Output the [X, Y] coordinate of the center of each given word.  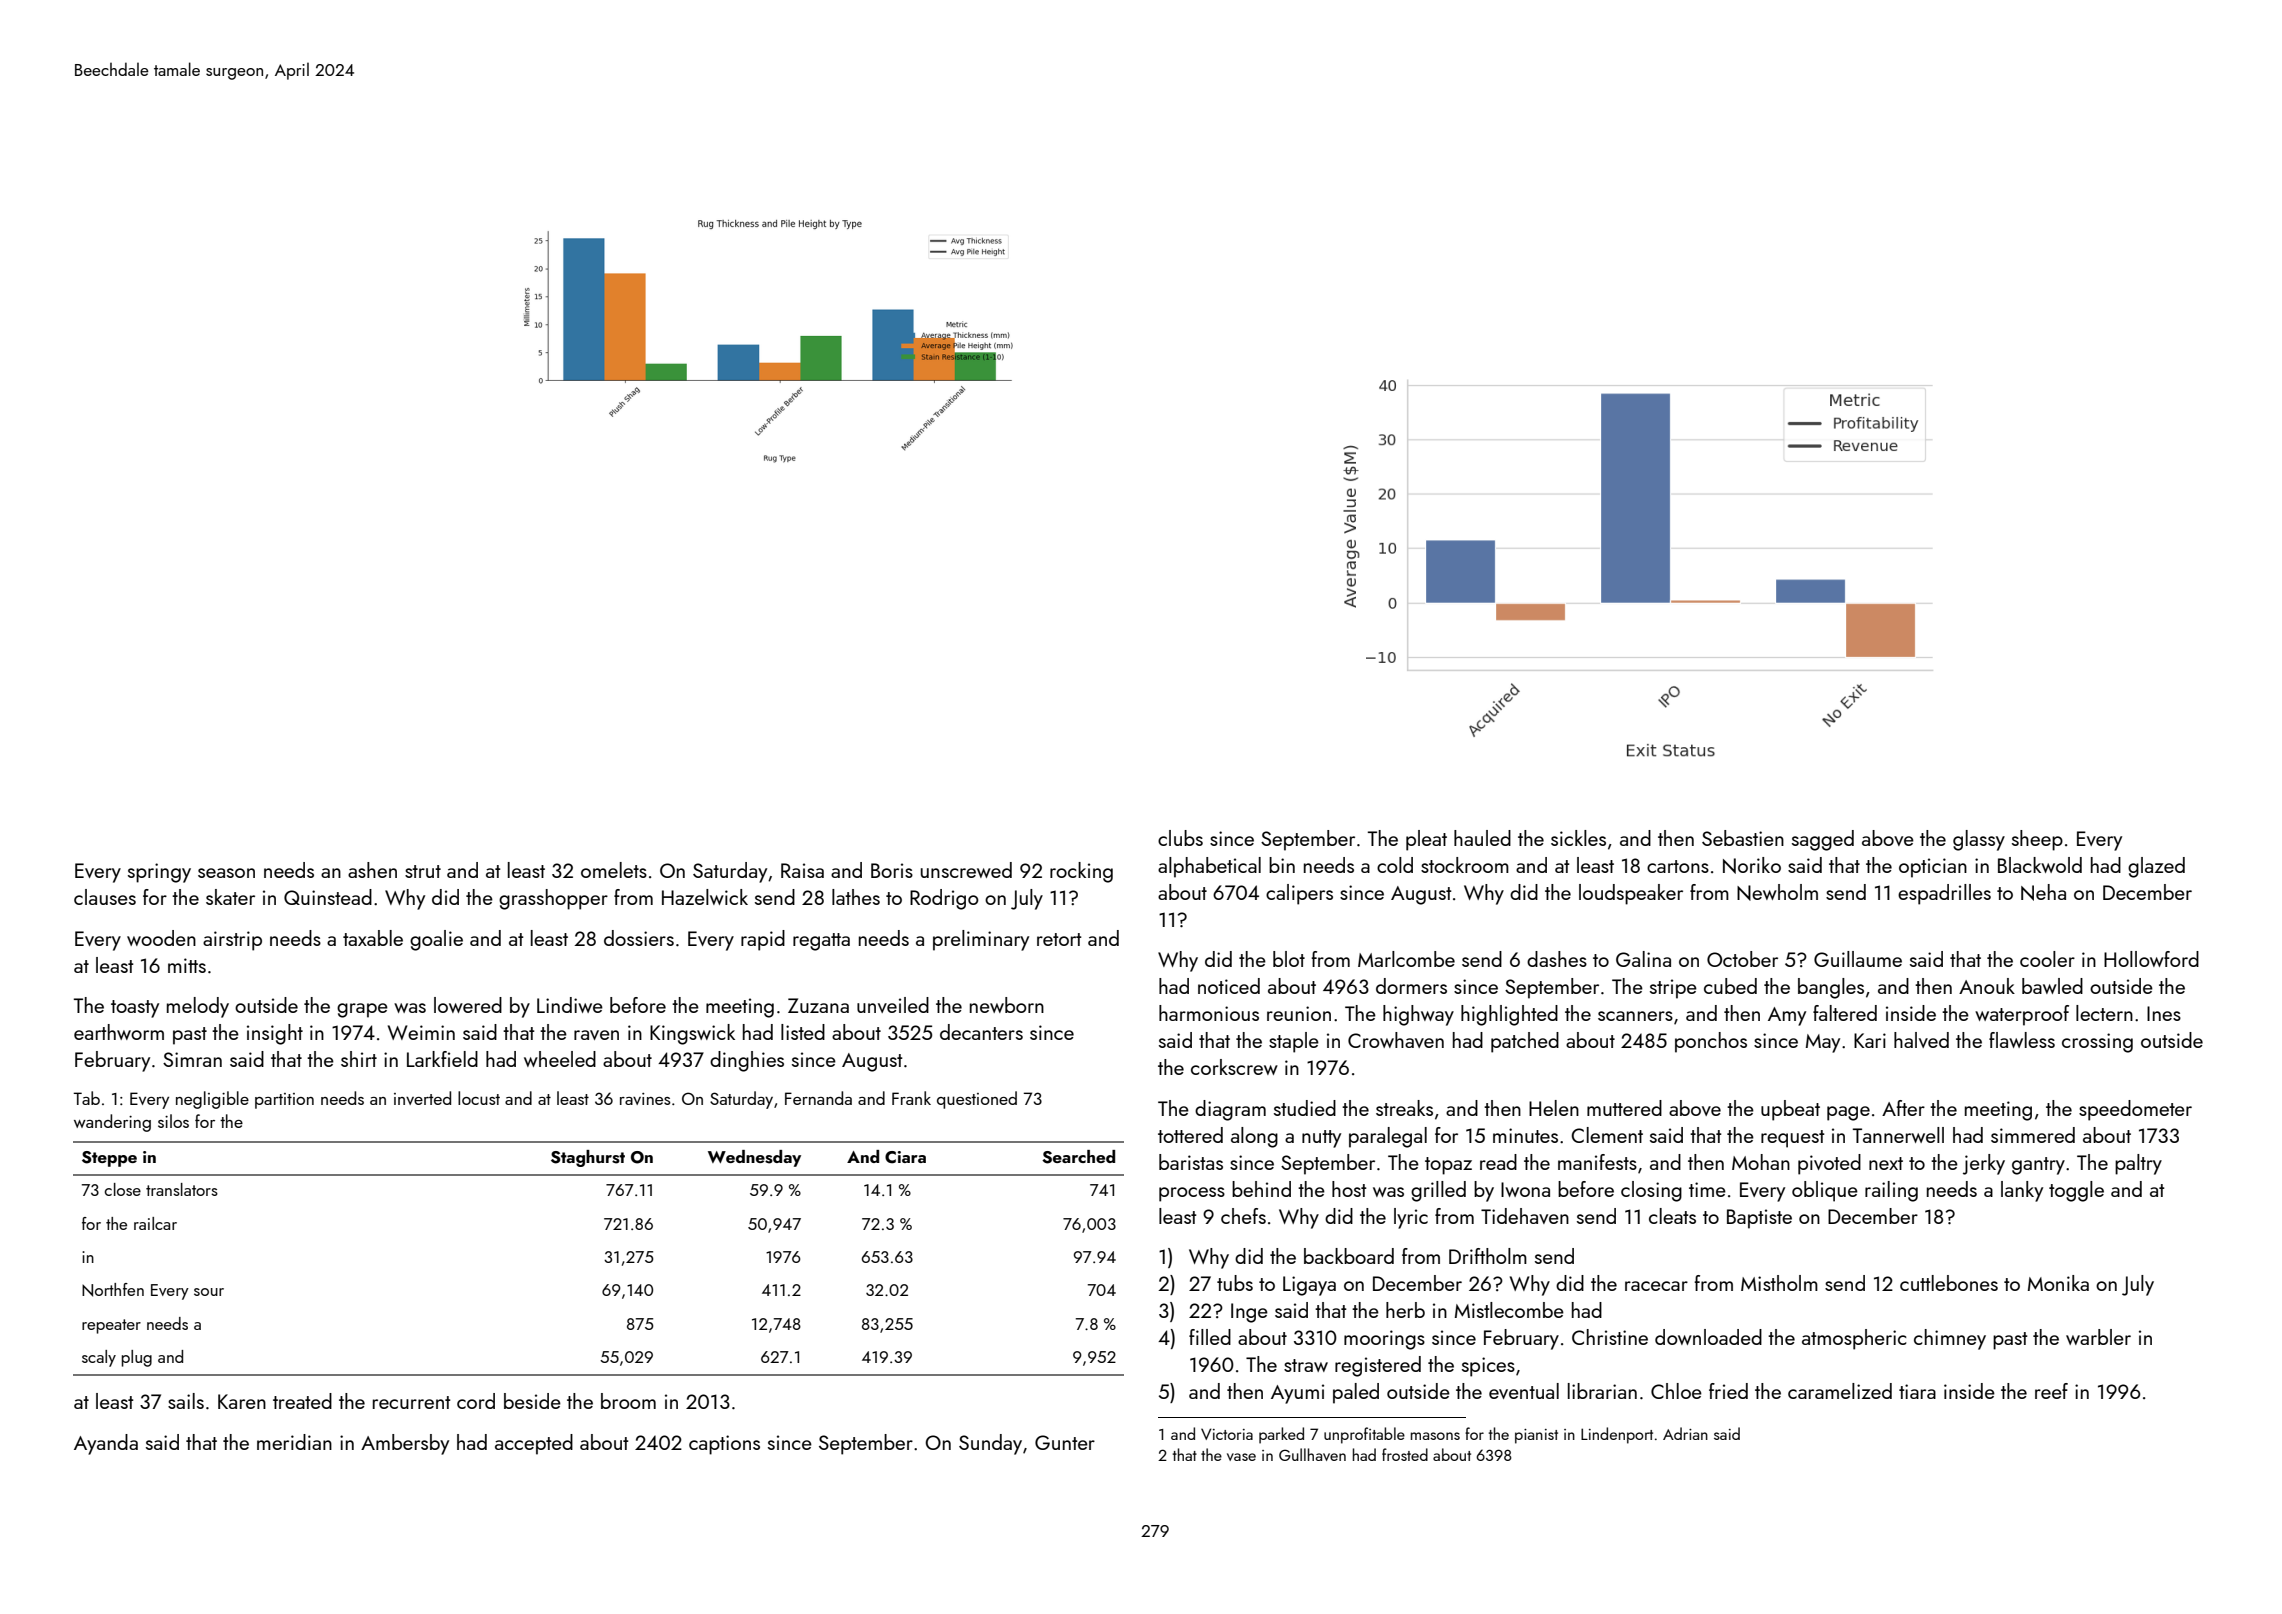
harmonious [1209, 1013]
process [1192, 1194]
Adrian [1685, 1433]
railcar [155, 1223]
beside [532, 1401]
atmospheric [1854, 1339]
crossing [2097, 1043]
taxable [373, 938]
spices [1488, 1367]
